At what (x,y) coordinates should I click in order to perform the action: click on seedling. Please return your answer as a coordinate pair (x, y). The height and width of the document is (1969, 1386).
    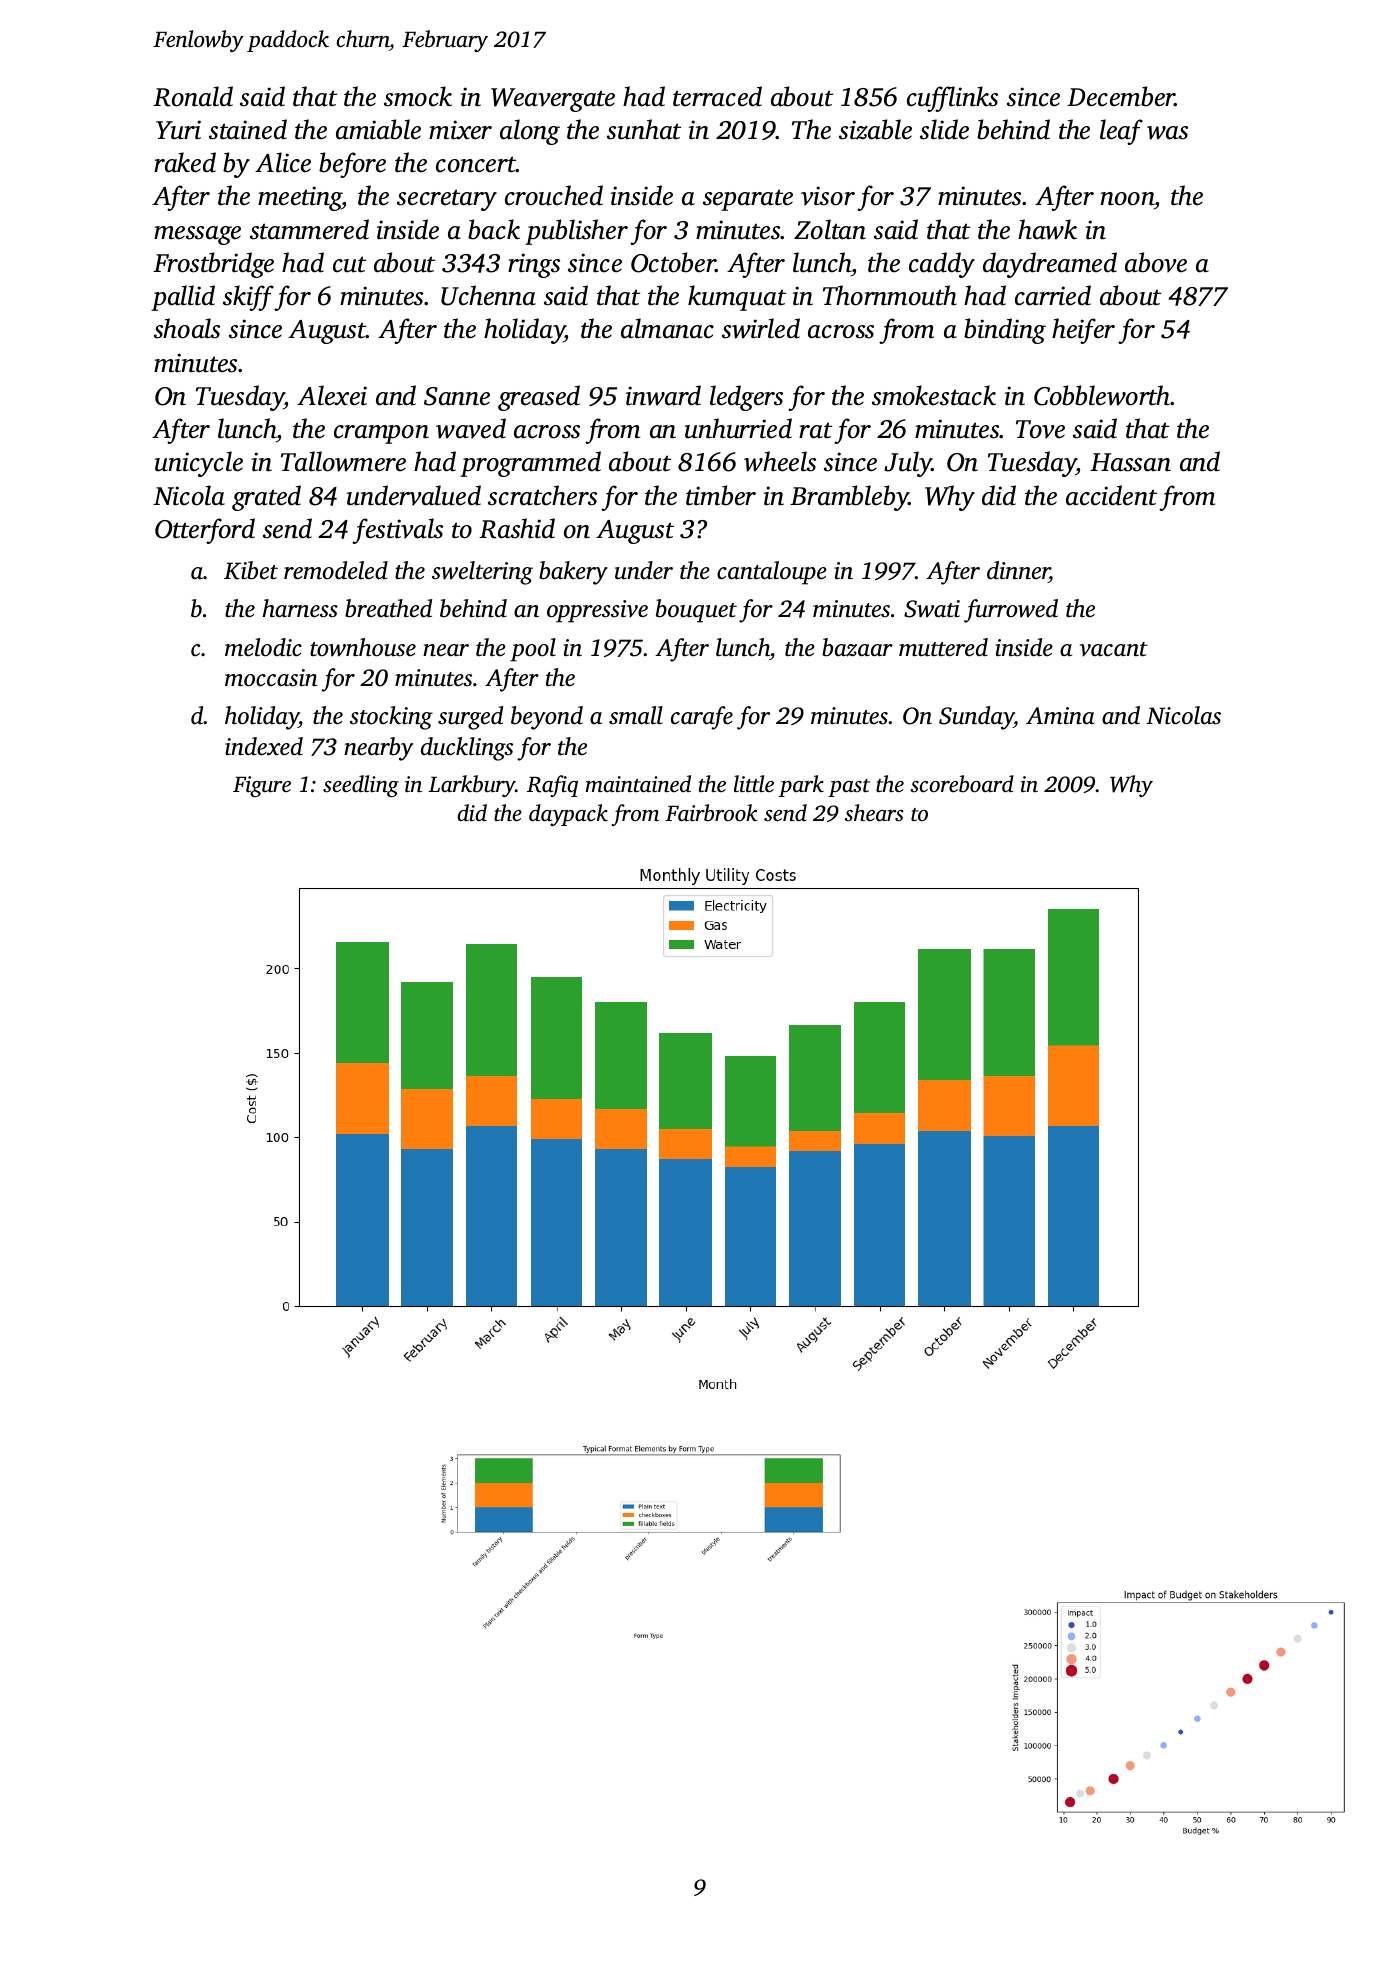
    Looking at the image, I should click on (361, 786).
